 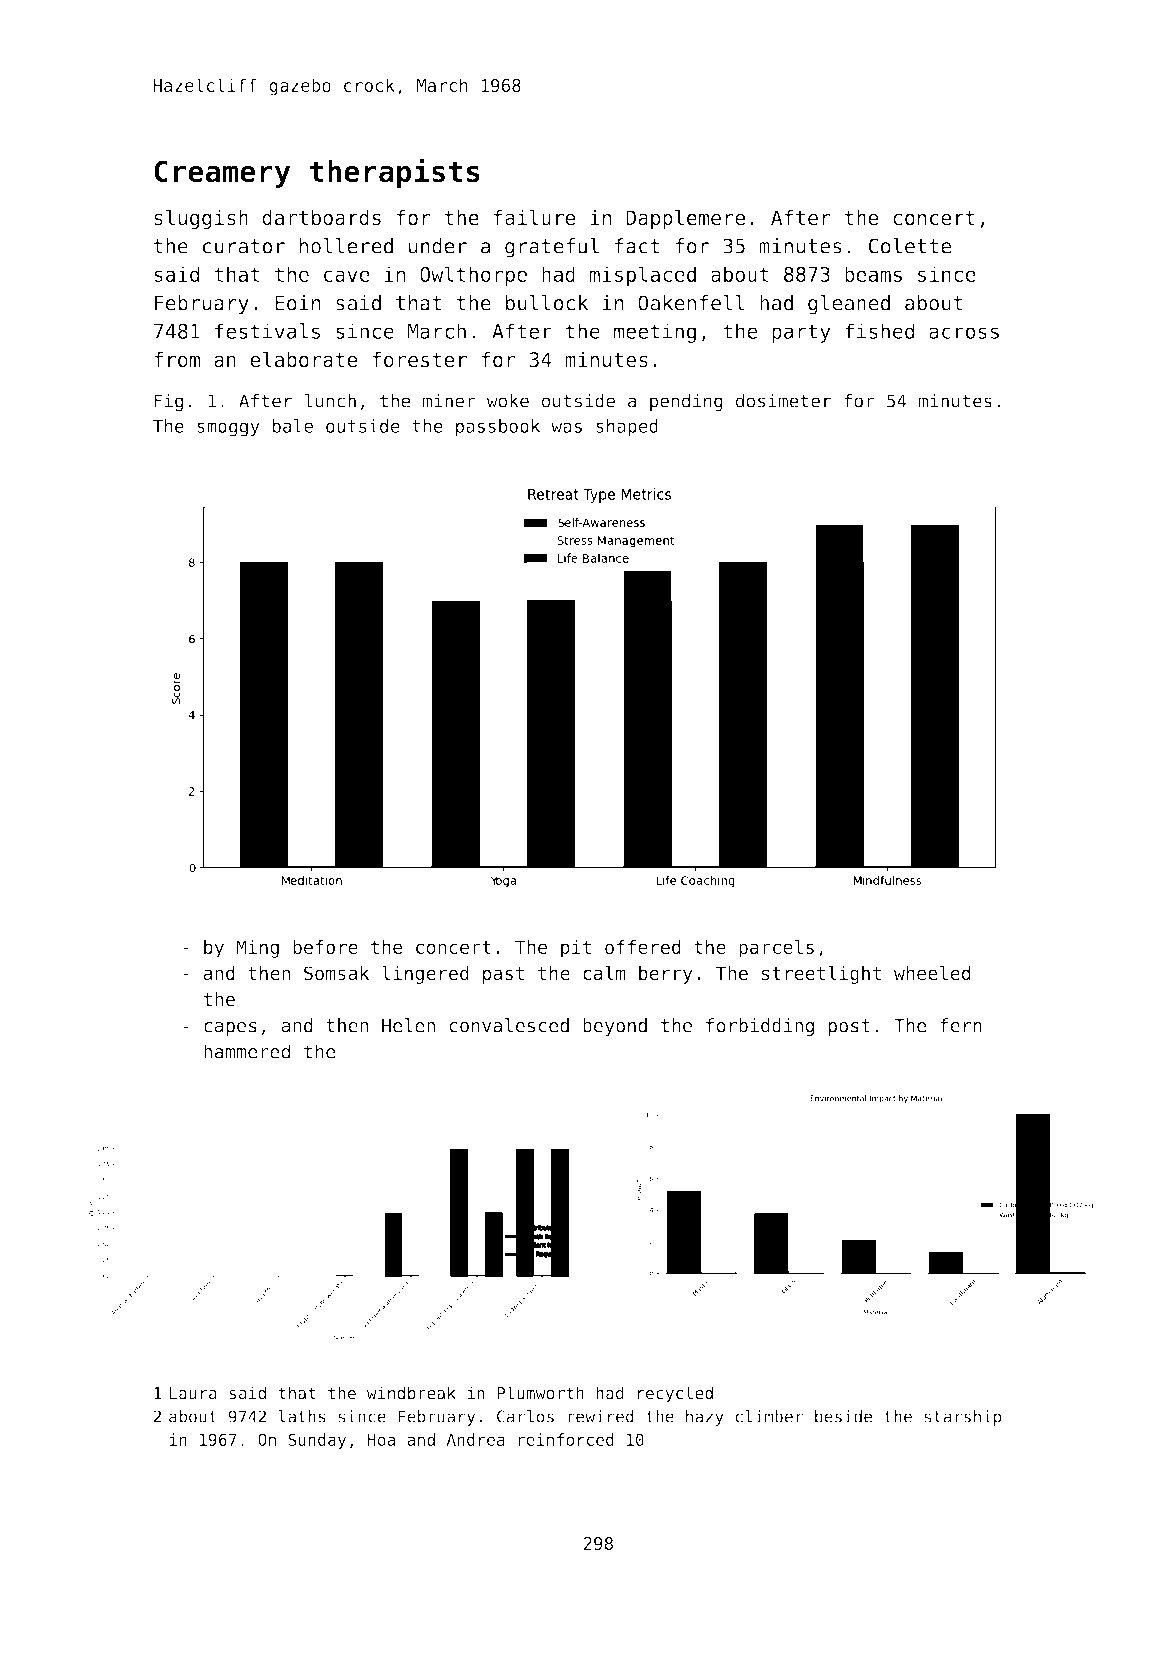 What do you see at coordinates (247, 1051) in the page?
I see `hammered` at bounding box center [247, 1051].
